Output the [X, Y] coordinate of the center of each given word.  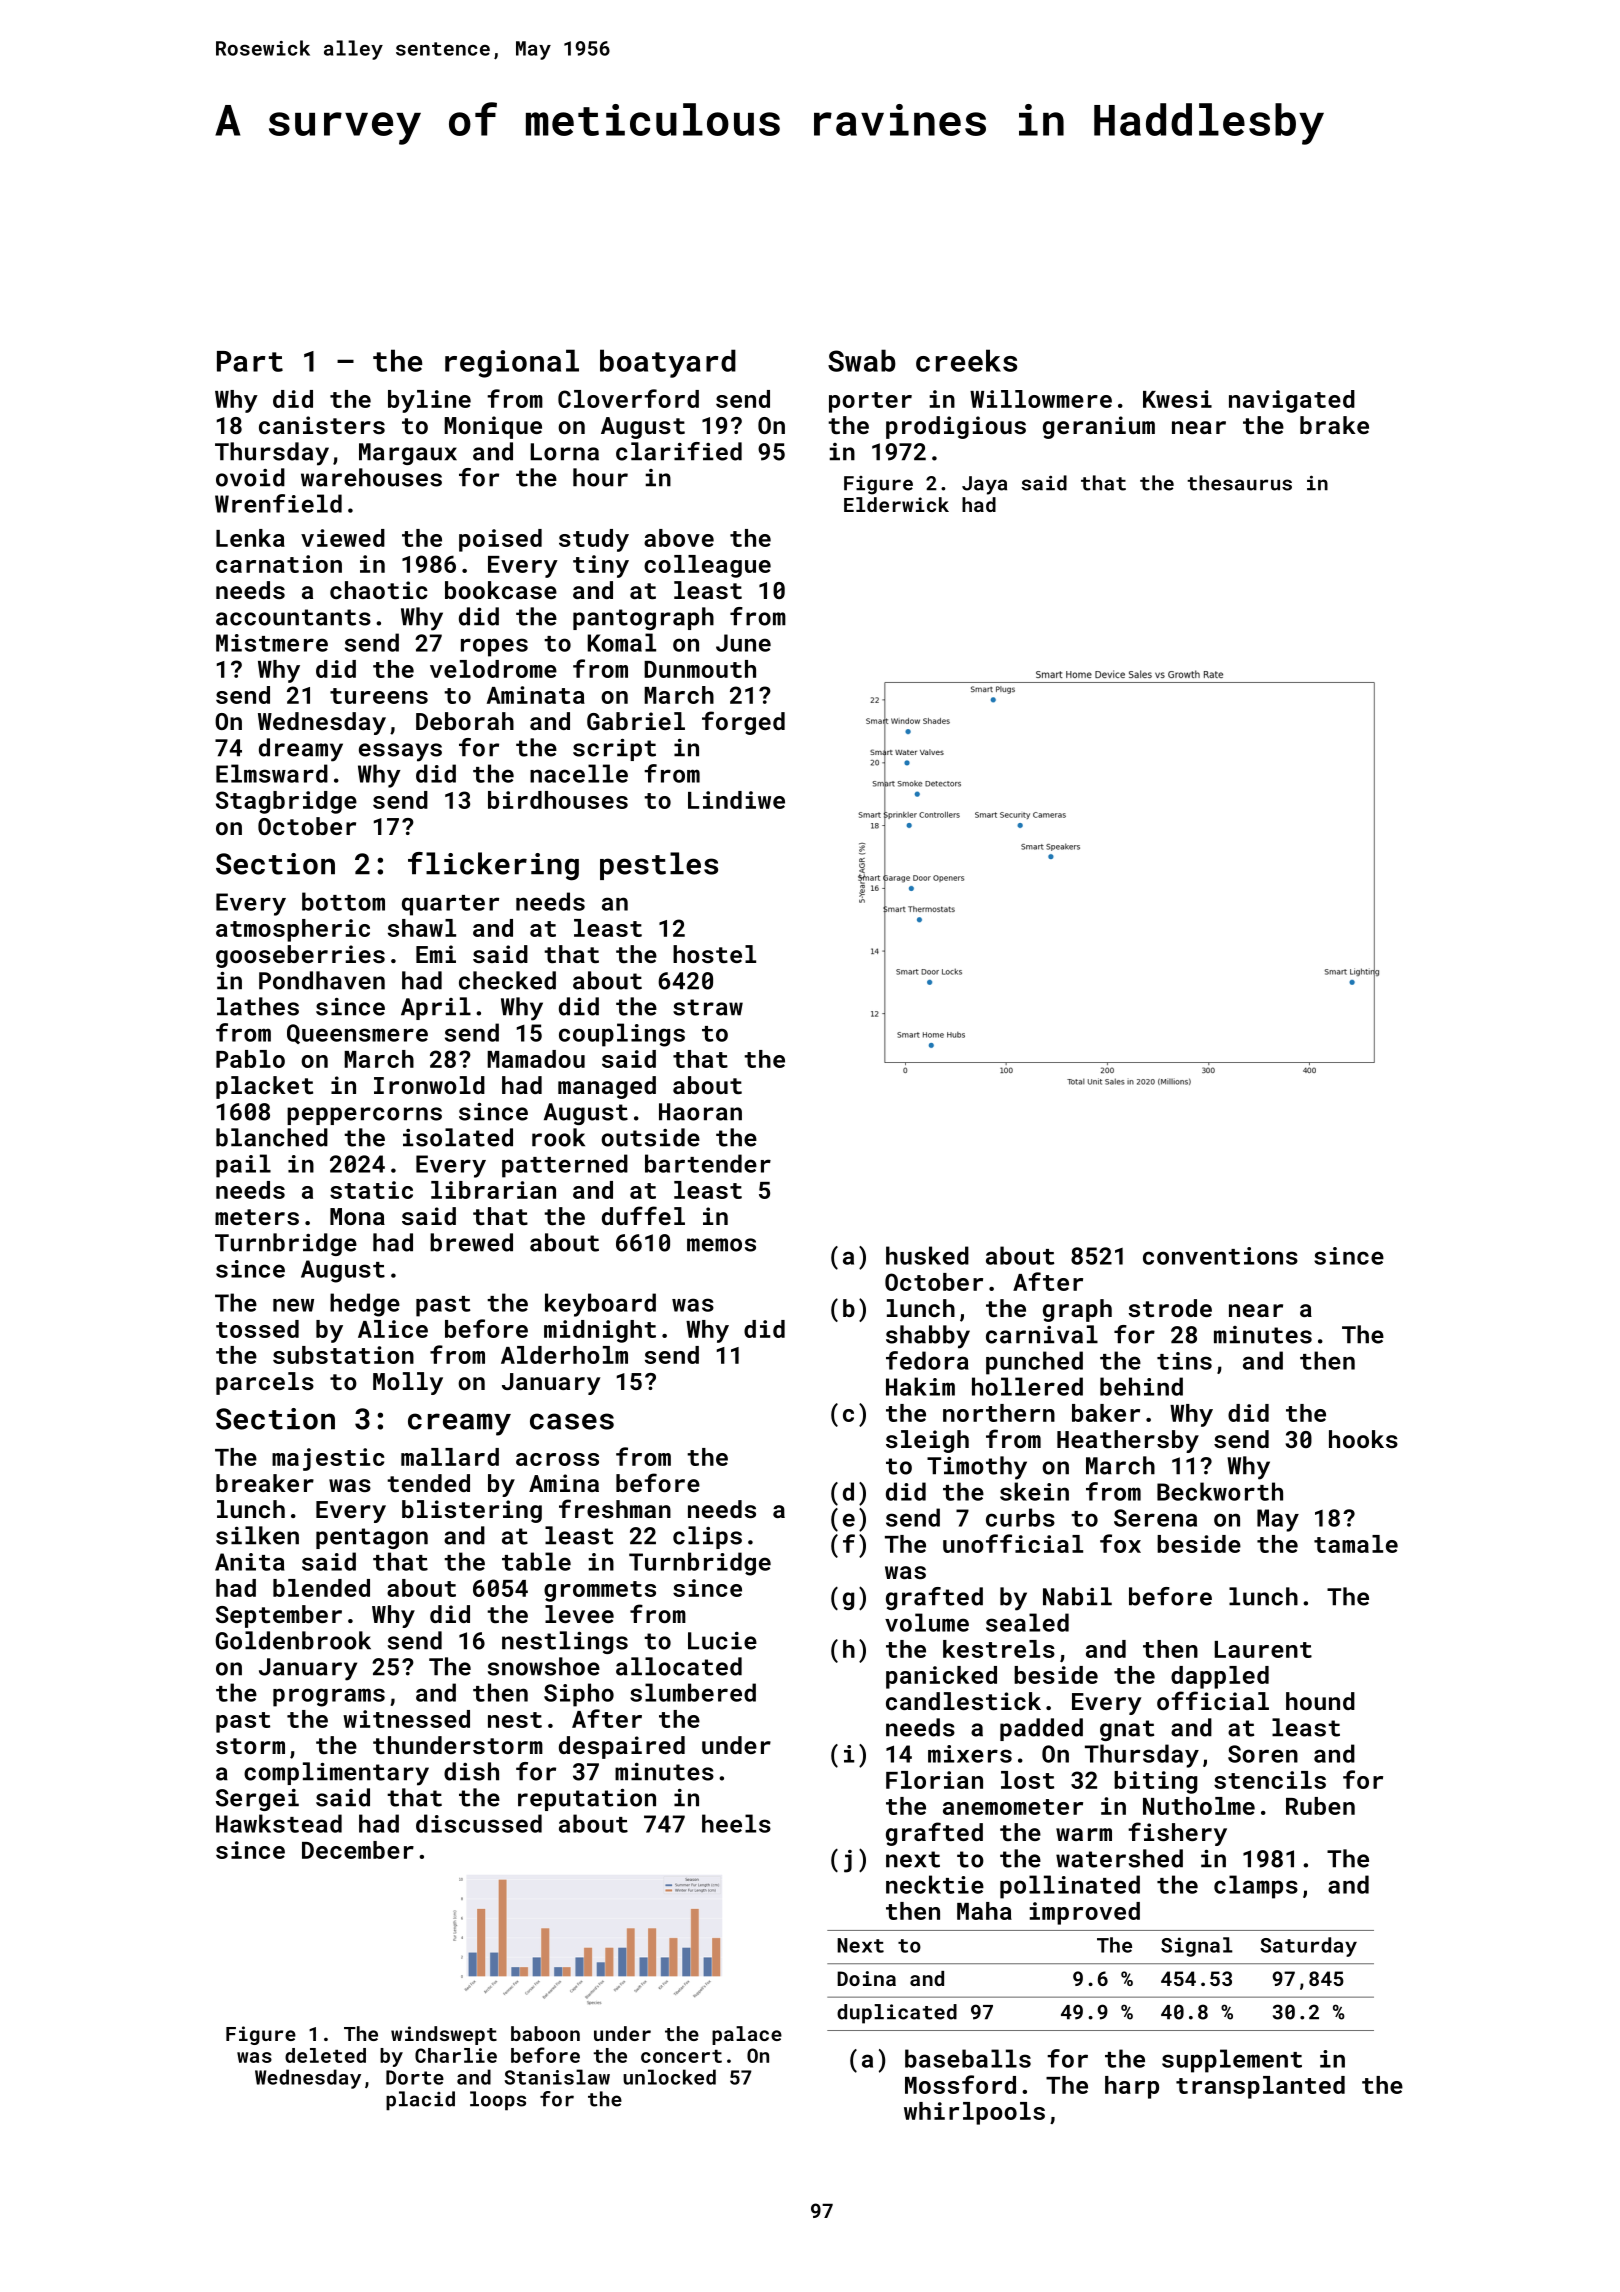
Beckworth [1220, 1491]
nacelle [579, 773]
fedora [927, 1360]
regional [512, 363]
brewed [471, 1242]
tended [428, 1483]
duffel [643, 1215]
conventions [1220, 1256]
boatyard [668, 363]
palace [747, 2035]
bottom [343, 901]
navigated [1292, 401]
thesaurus [1239, 483]
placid [420, 2101]
